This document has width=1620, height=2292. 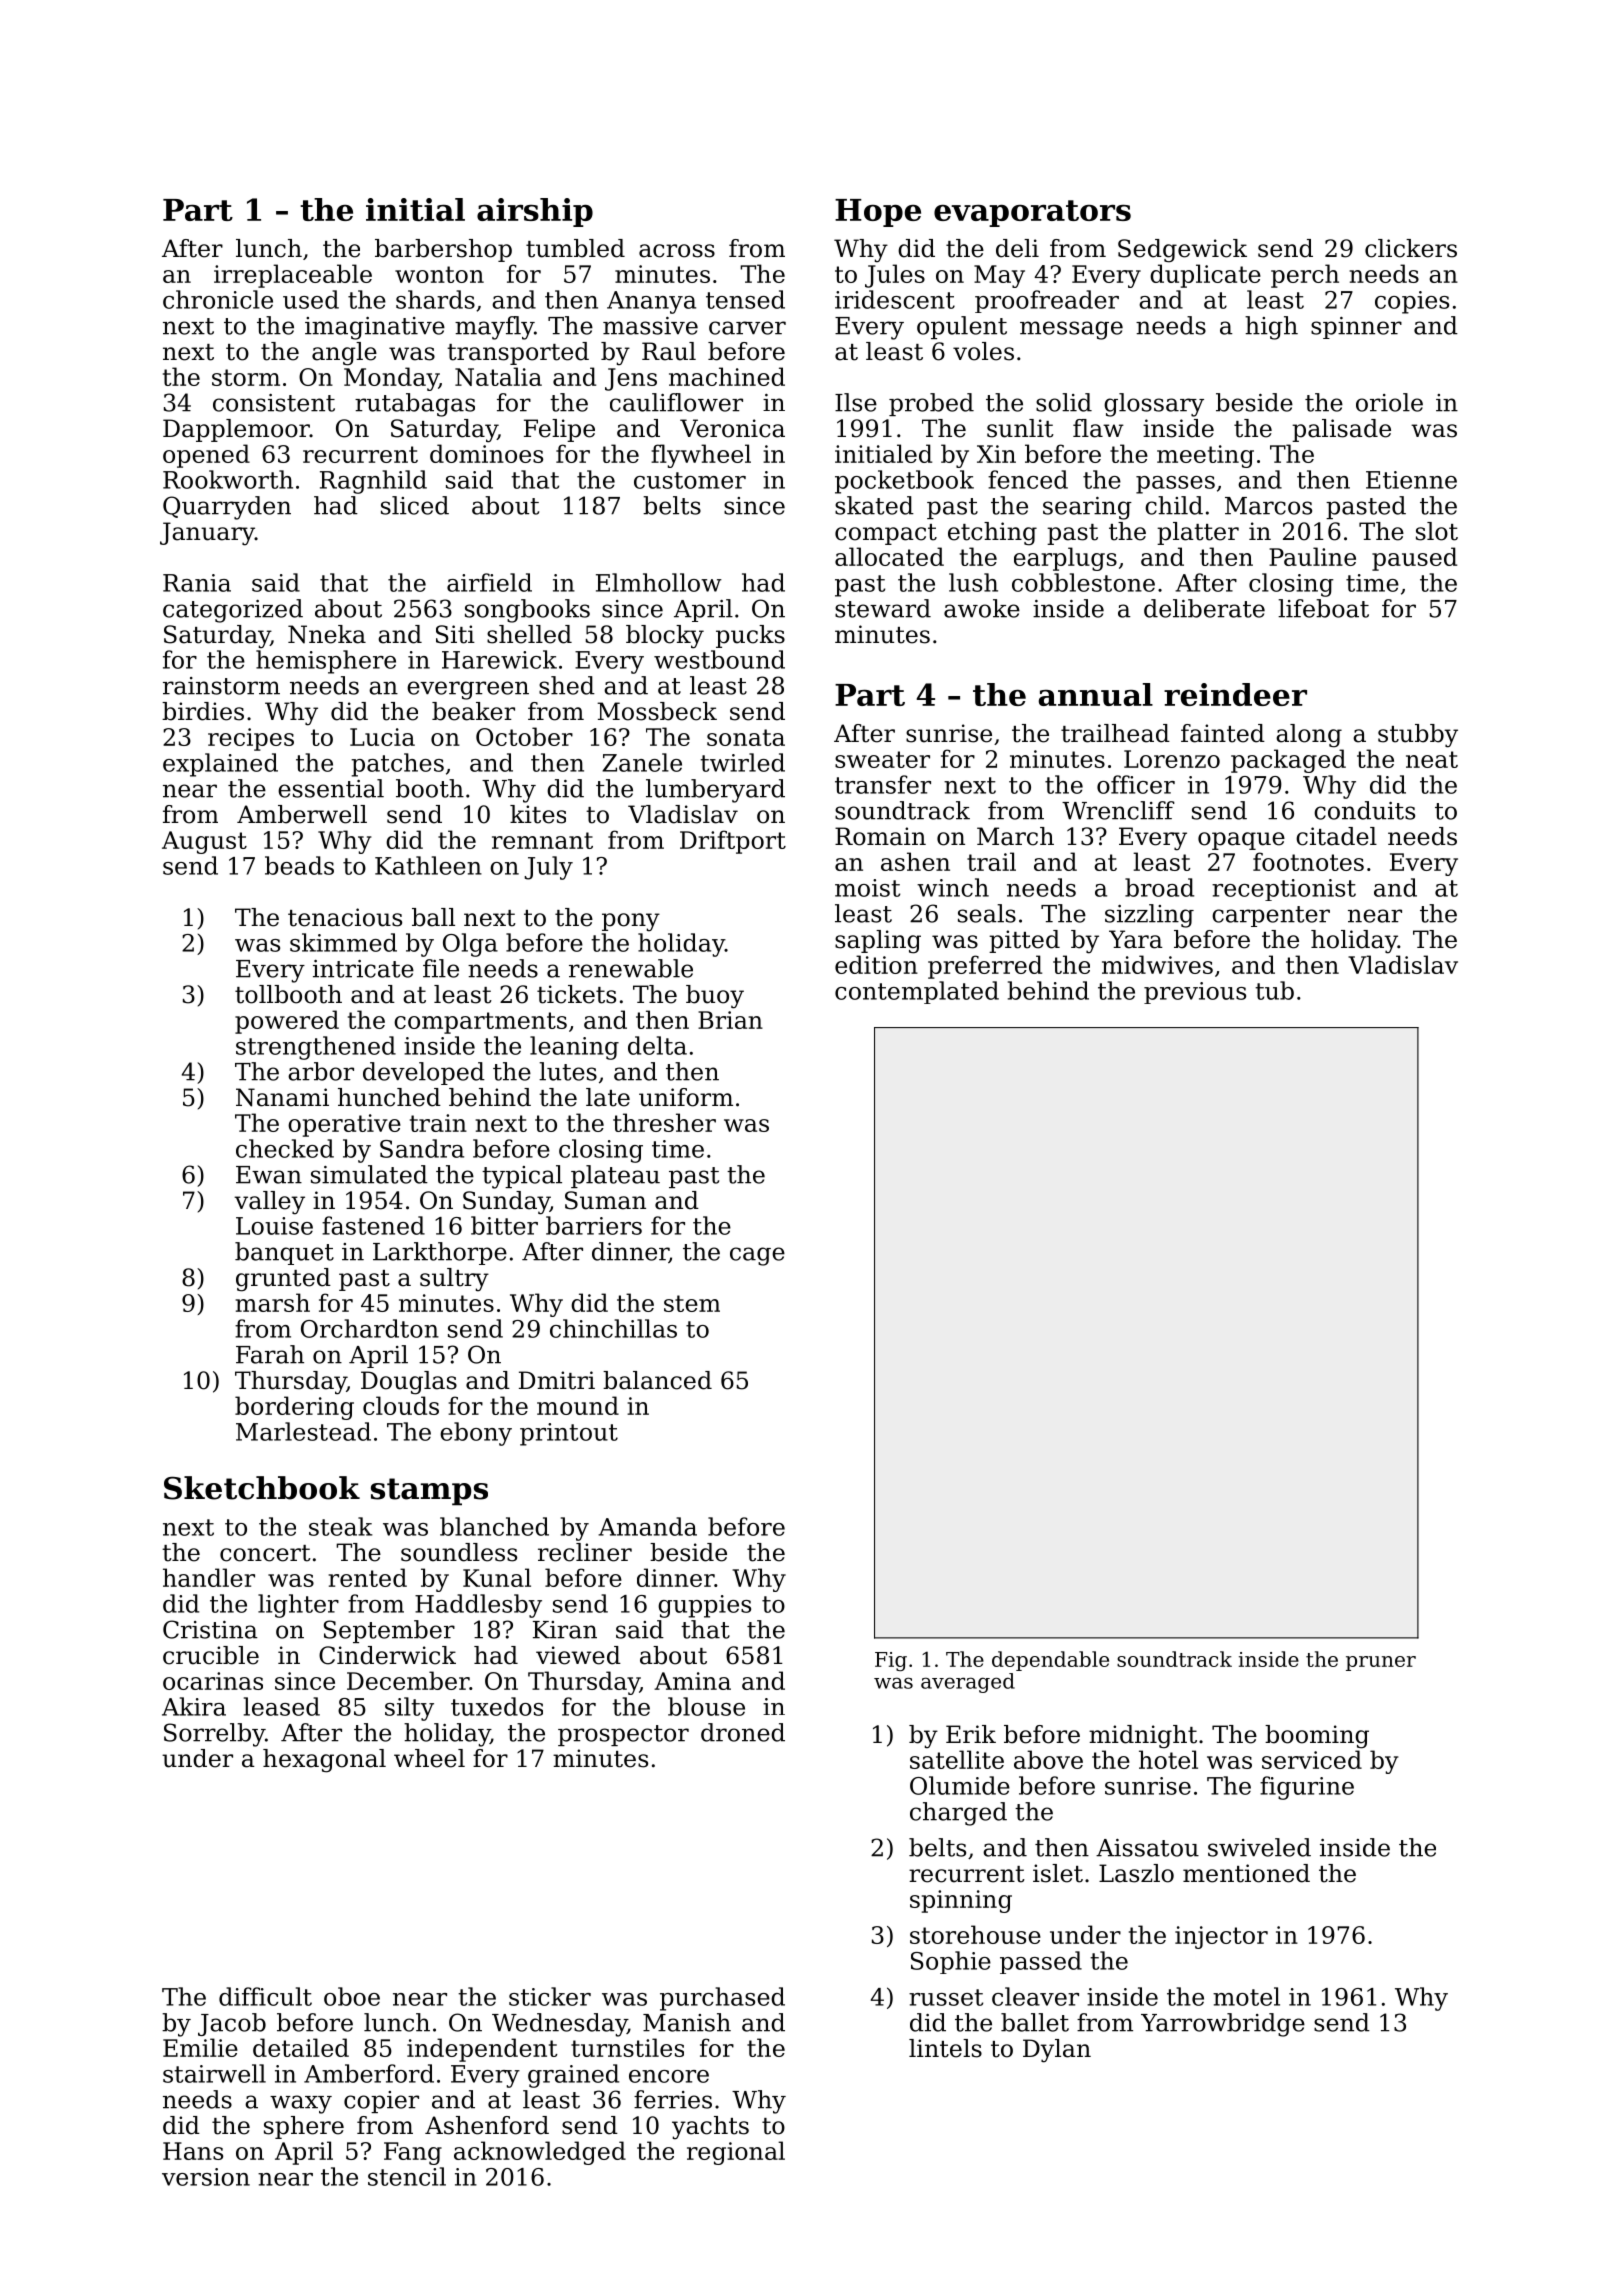 I want to click on opened, so click(x=206, y=456).
